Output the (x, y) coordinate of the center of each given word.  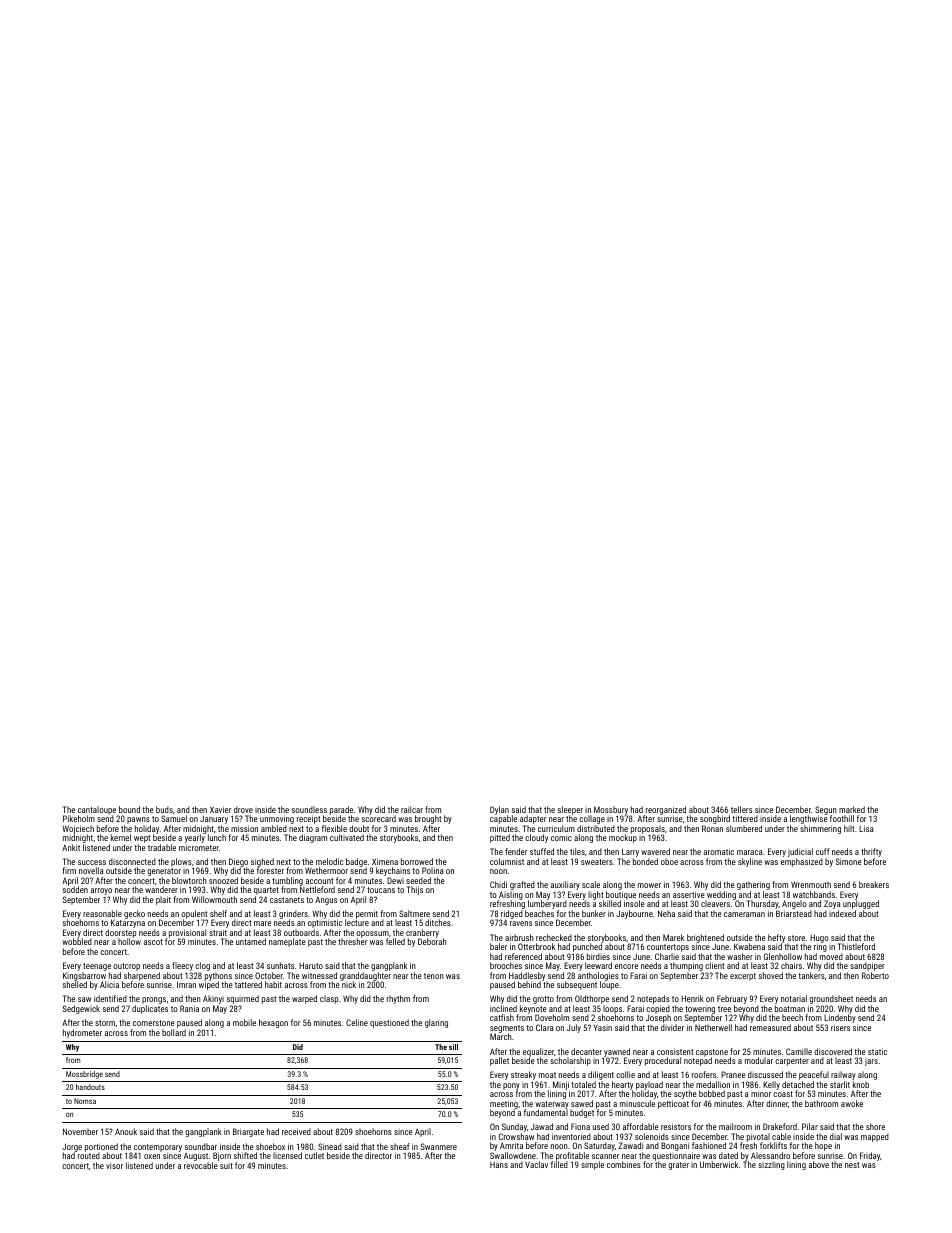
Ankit (71, 847)
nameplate (287, 942)
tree (724, 1009)
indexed (842, 913)
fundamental (546, 1113)
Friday (870, 1156)
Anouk (126, 1131)
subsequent (577, 985)
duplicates (150, 1009)
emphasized (802, 862)
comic (561, 838)
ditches (438, 922)
